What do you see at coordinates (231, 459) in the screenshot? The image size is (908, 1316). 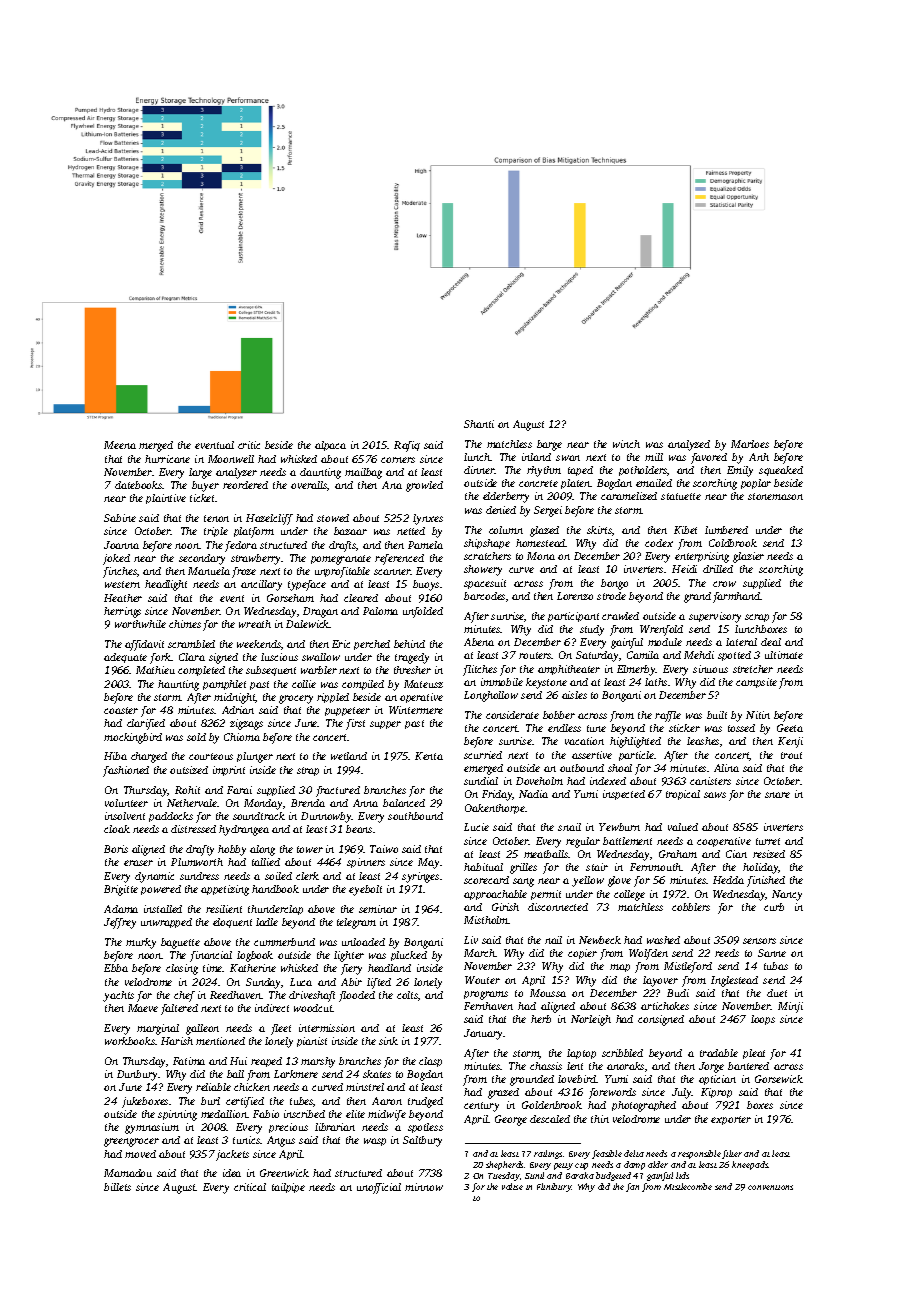 I see `Moonwell` at bounding box center [231, 459].
